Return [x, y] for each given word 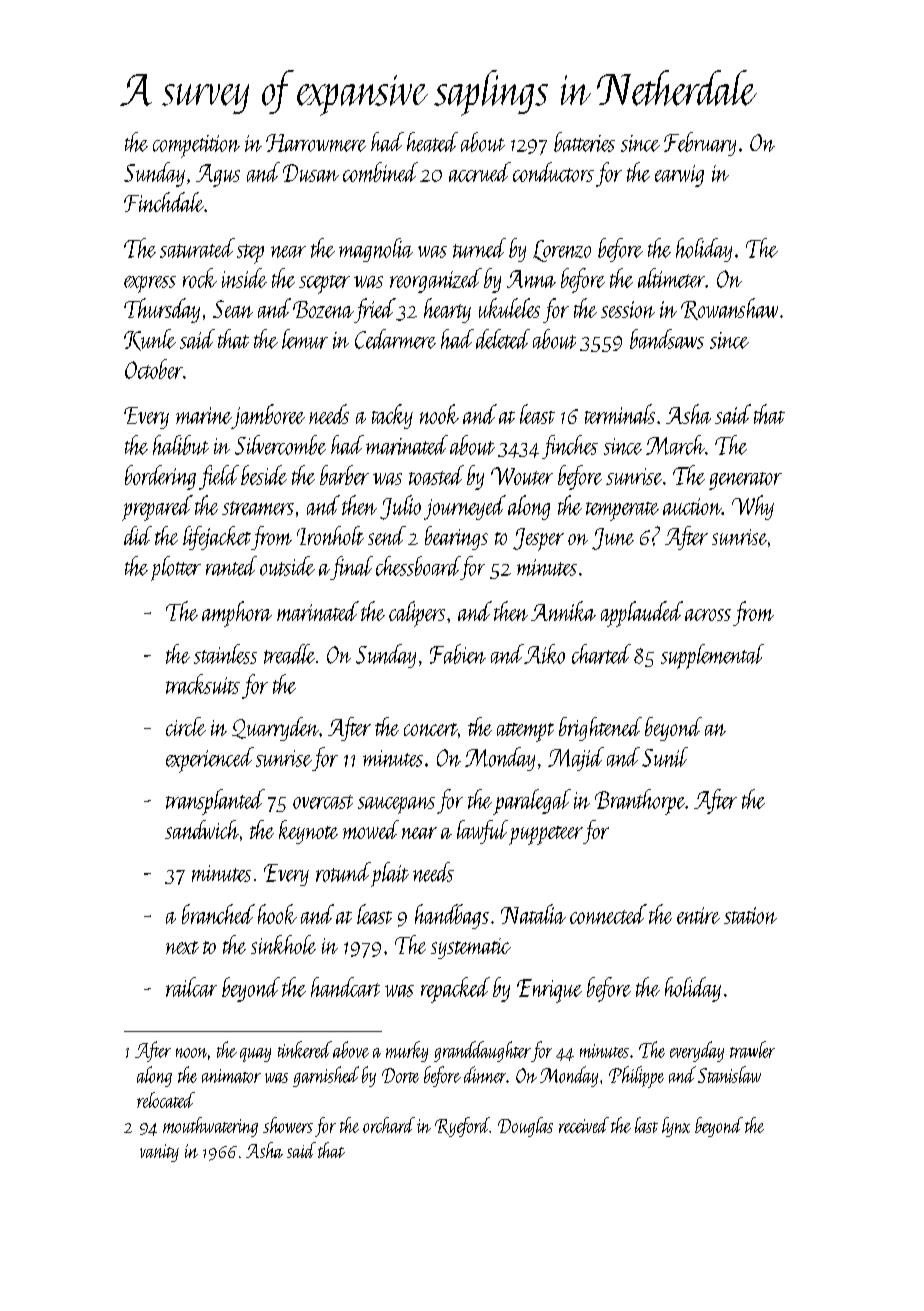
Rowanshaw [729, 309]
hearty [447, 310]
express [150, 284]
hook [277, 914]
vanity [159, 1153]
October [154, 369]
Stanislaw [729, 1074]
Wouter [522, 476]
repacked [455, 990]
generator [745, 481]
